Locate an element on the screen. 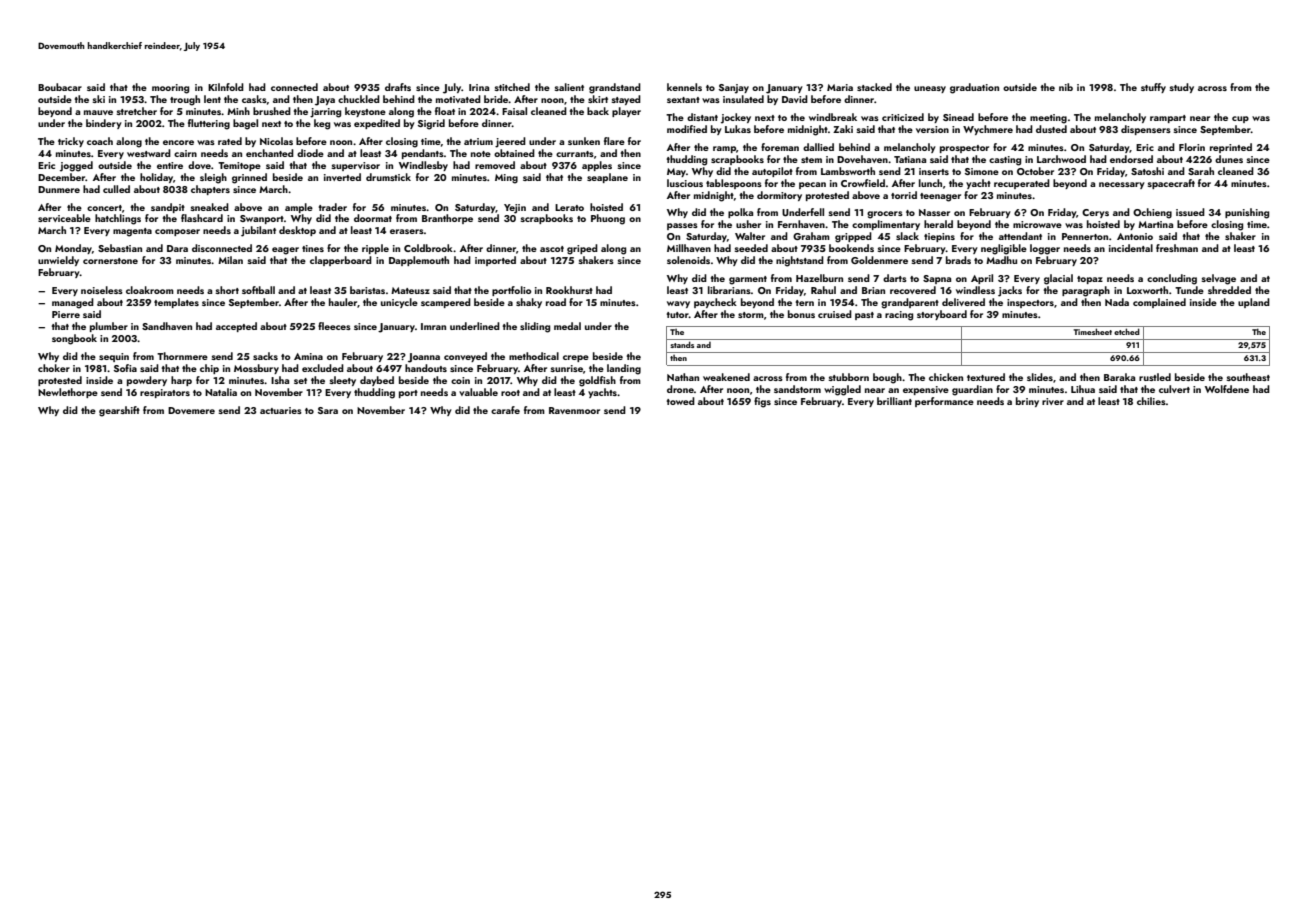 The image size is (1308, 924). medal is located at coordinates (567, 326).
